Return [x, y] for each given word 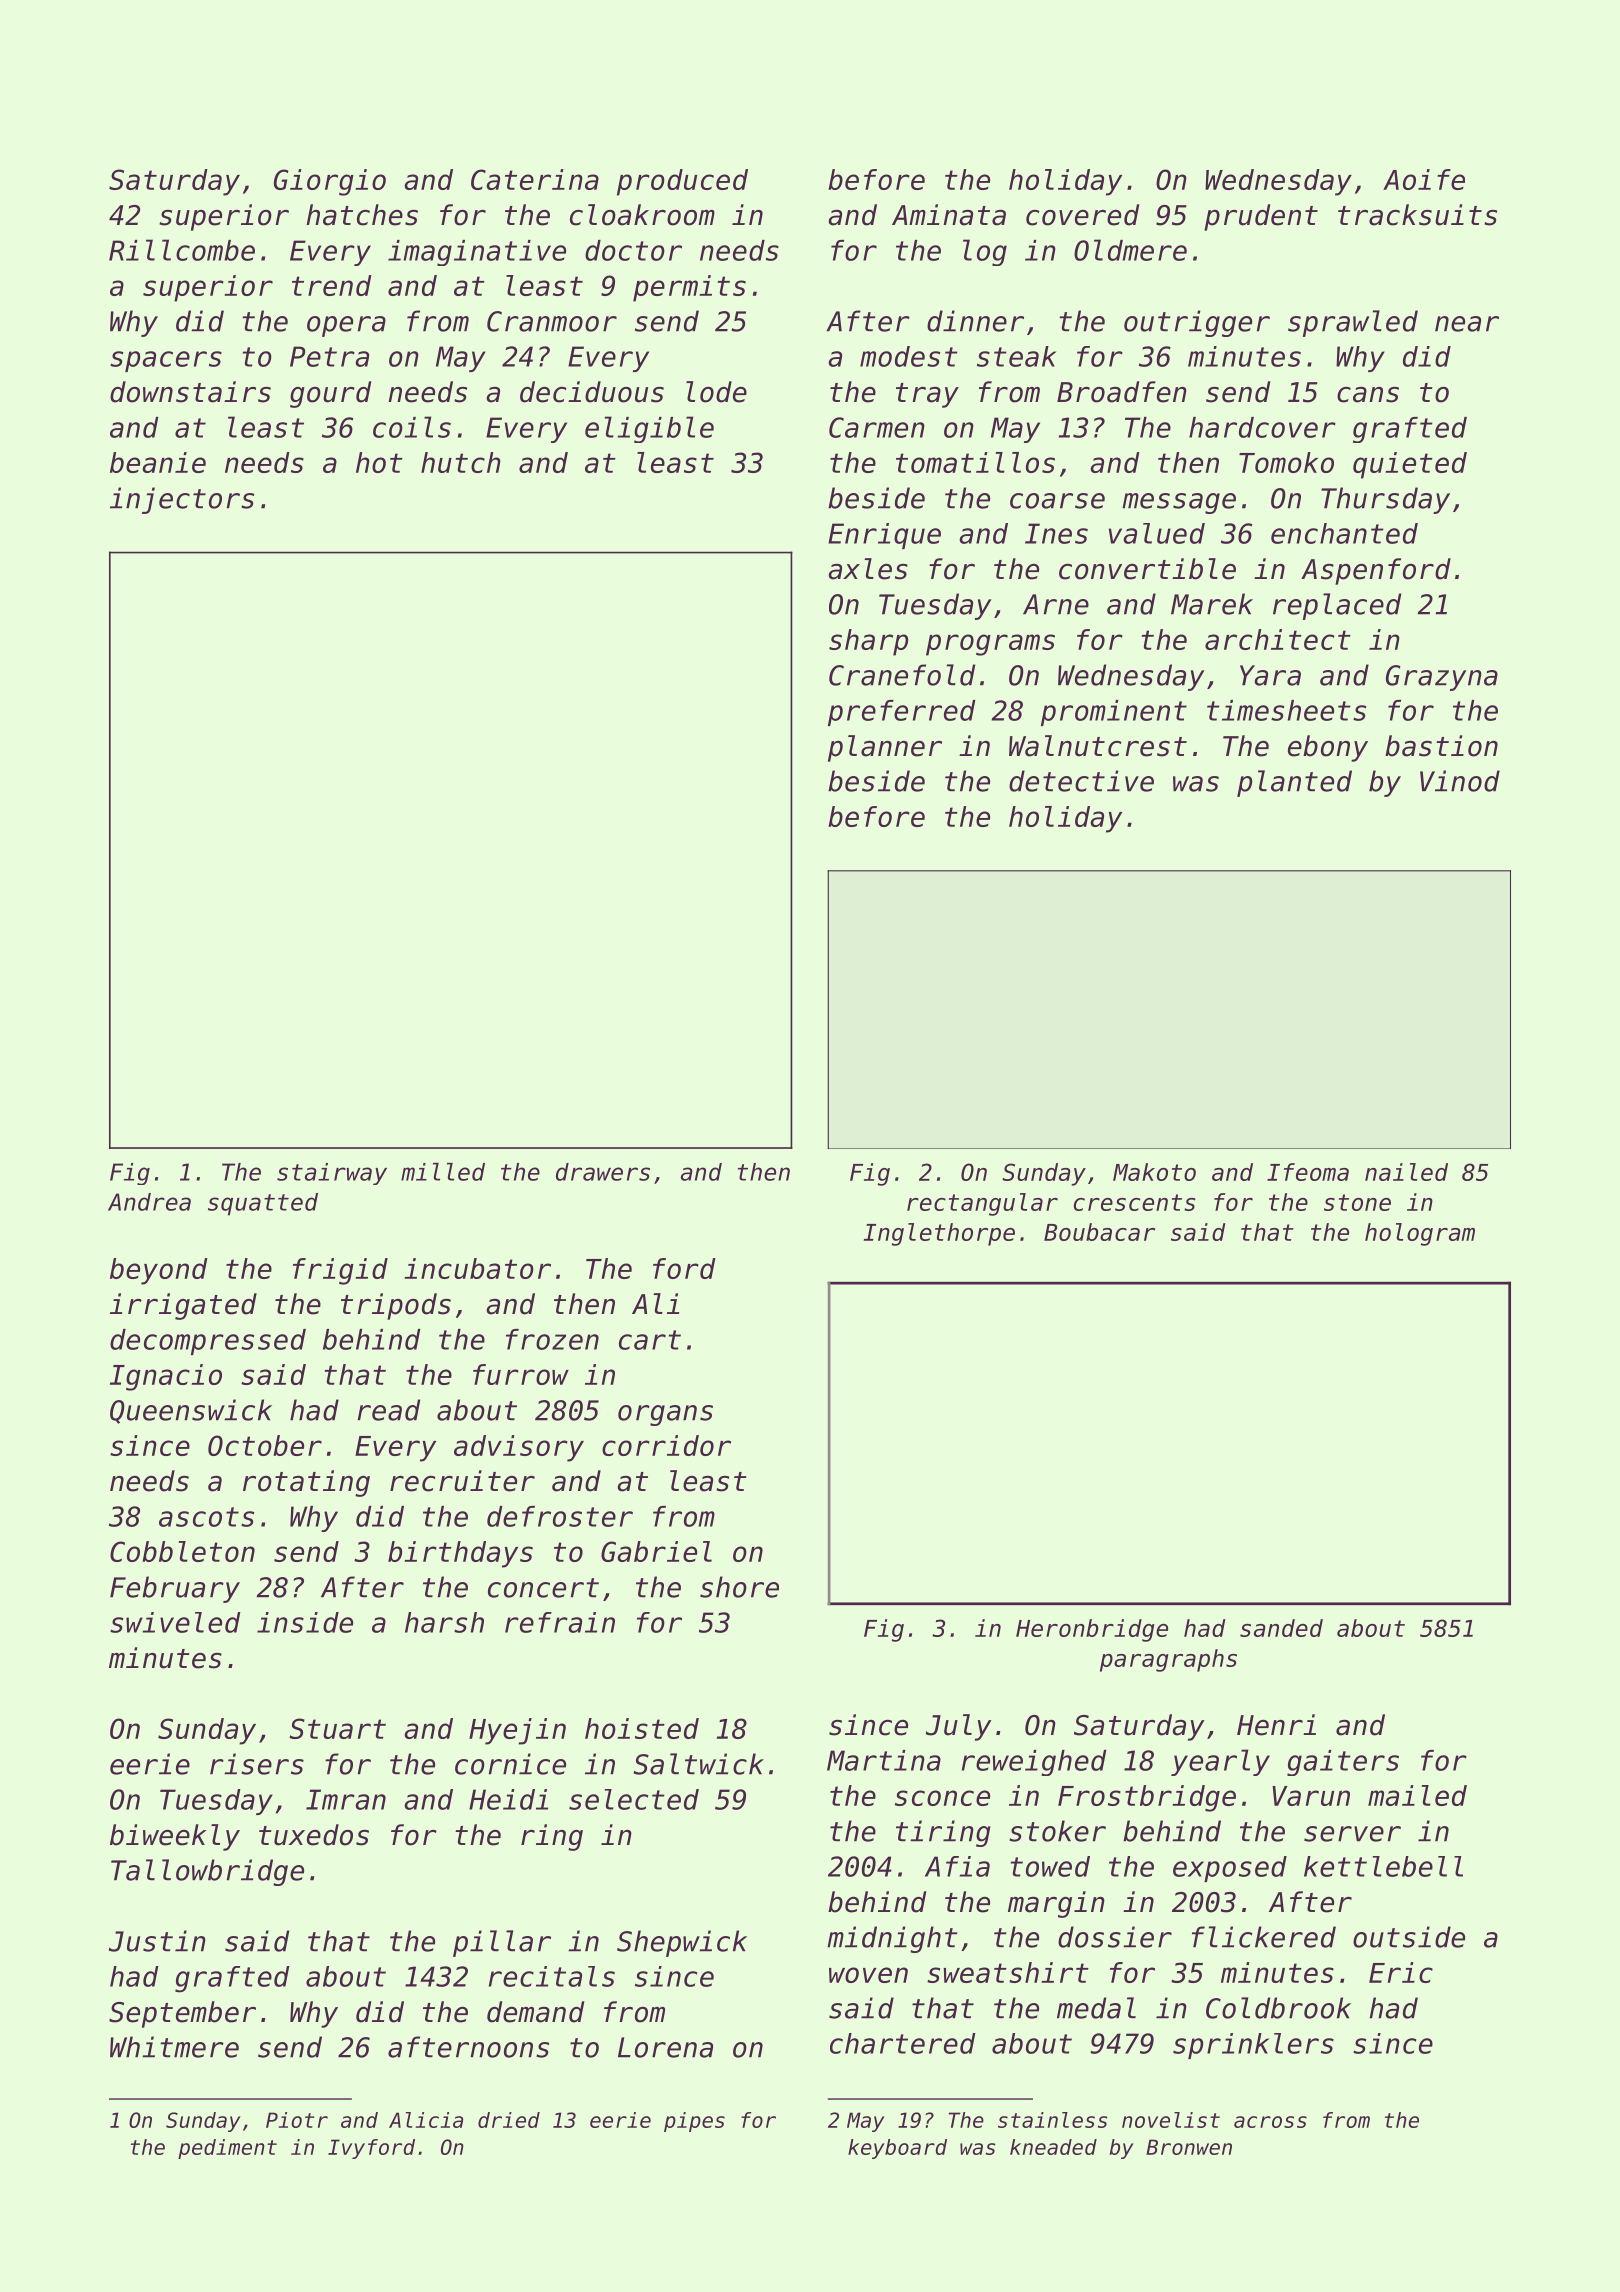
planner [885, 748]
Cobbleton [182, 1551]
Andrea [149, 1202]
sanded [1281, 1628]
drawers [603, 1172]
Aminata [949, 215]
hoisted [642, 1728]
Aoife [1424, 179]
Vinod [1460, 781]
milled [443, 1172]
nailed [1406, 1172]
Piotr [297, 2120]
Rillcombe [182, 250]
